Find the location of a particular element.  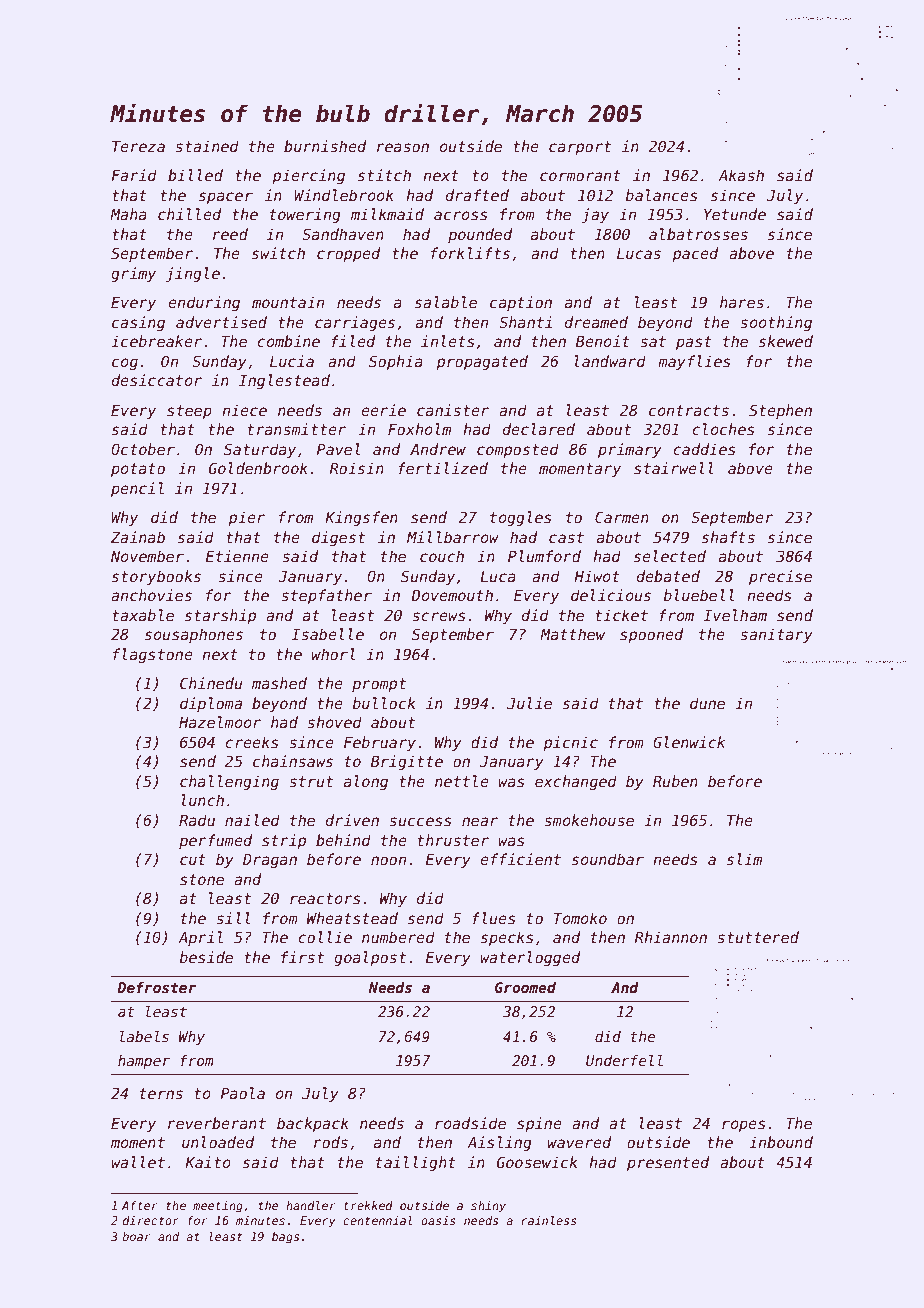

rainless is located at coordinates (549, 1220).
